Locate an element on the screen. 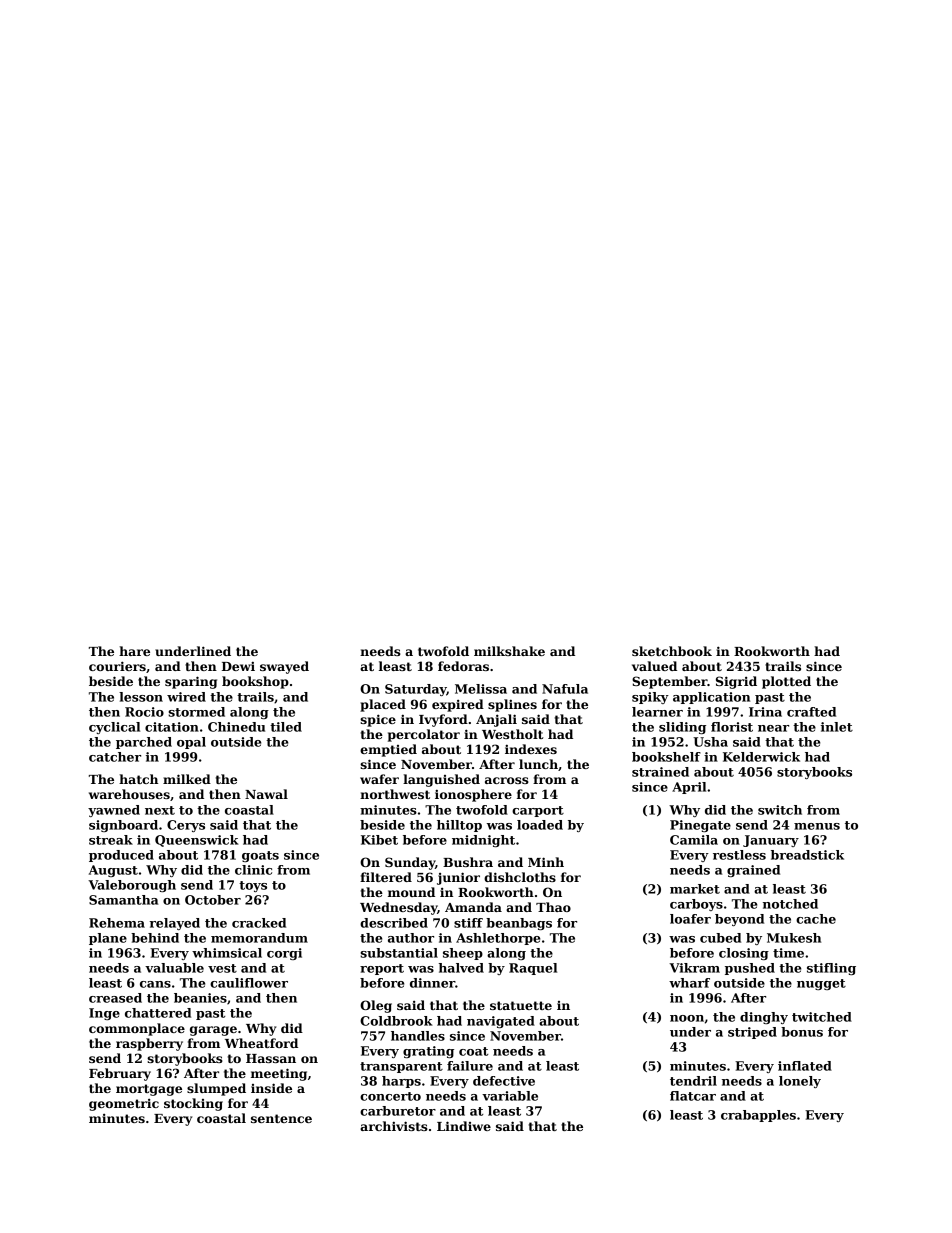 The height and width of the screenshot is (1233, 952). indexes is located at coordinates (531, 749).
